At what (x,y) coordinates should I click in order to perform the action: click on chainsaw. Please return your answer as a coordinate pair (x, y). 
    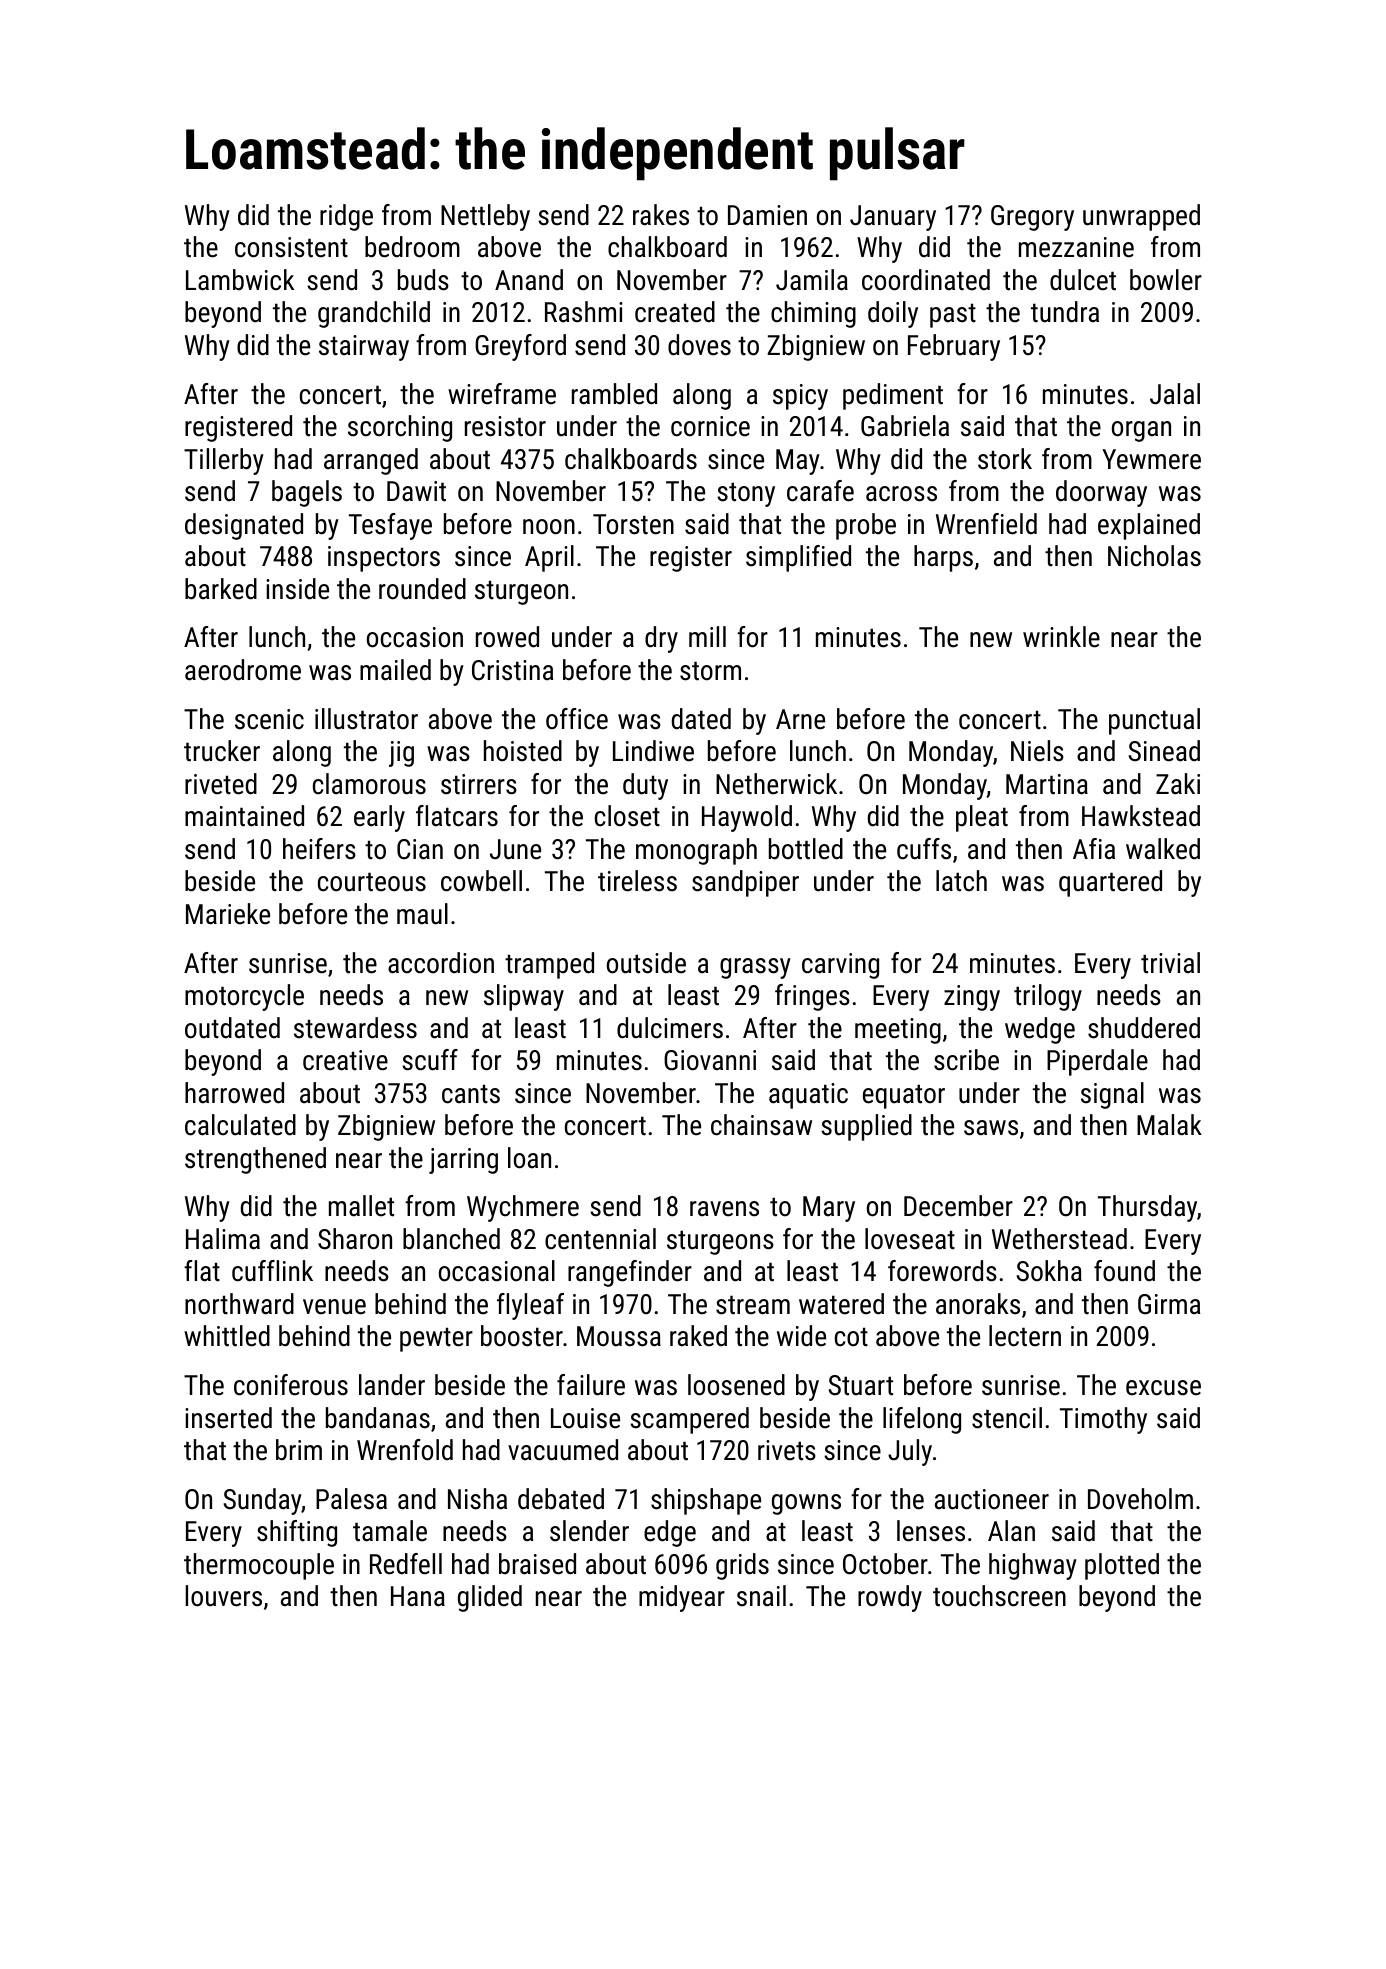
    Looking at the image, I should click on (761, 1125).
